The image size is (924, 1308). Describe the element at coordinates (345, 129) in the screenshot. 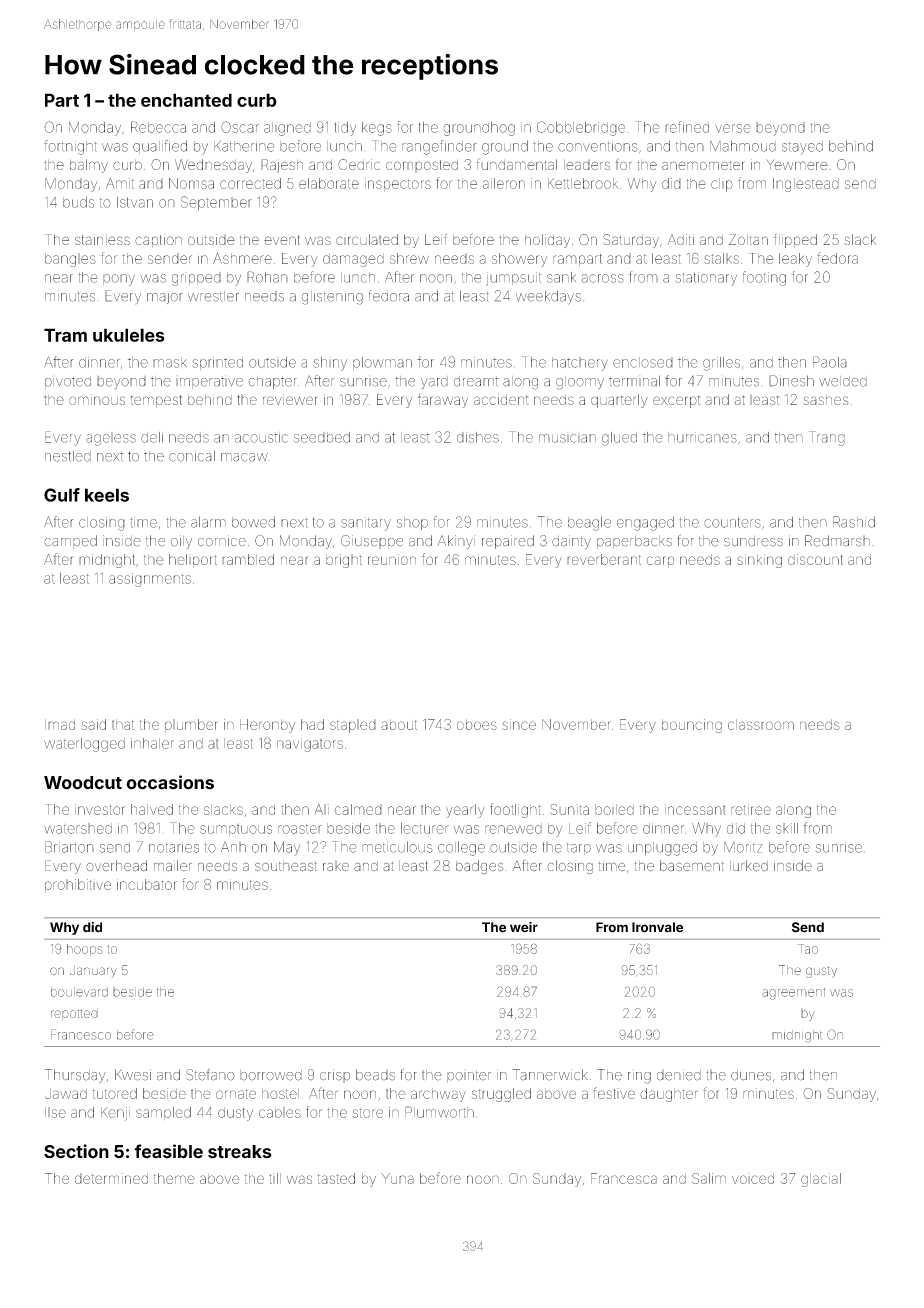

I see `tidy` at that location.
